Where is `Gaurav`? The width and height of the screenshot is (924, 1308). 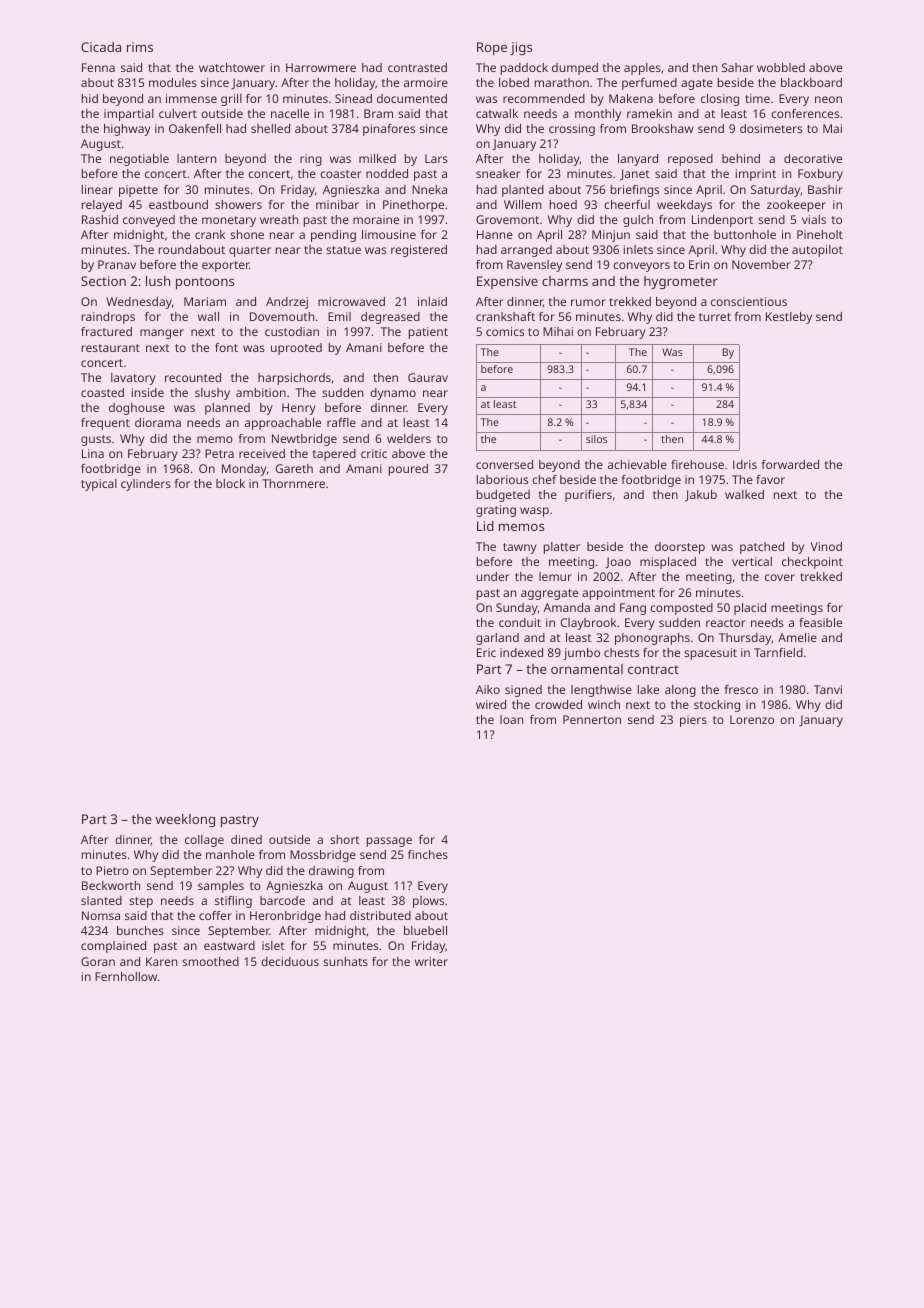 Gaurav is located at coordinates (428, 377).
